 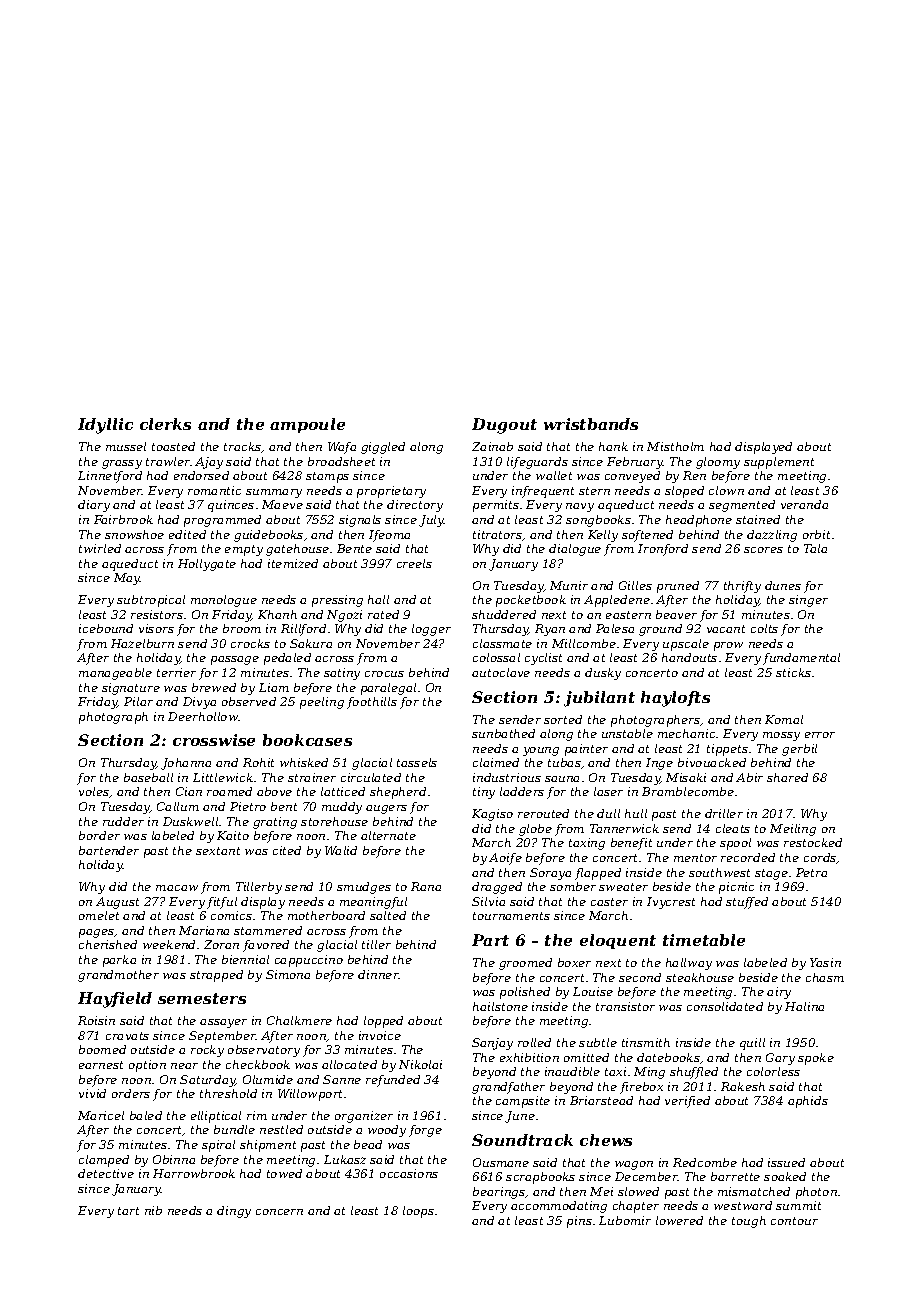 What do you see at coordinates (387, 1131) in the screenshot?
I see `woody` at bounding box center [387, 1131].
